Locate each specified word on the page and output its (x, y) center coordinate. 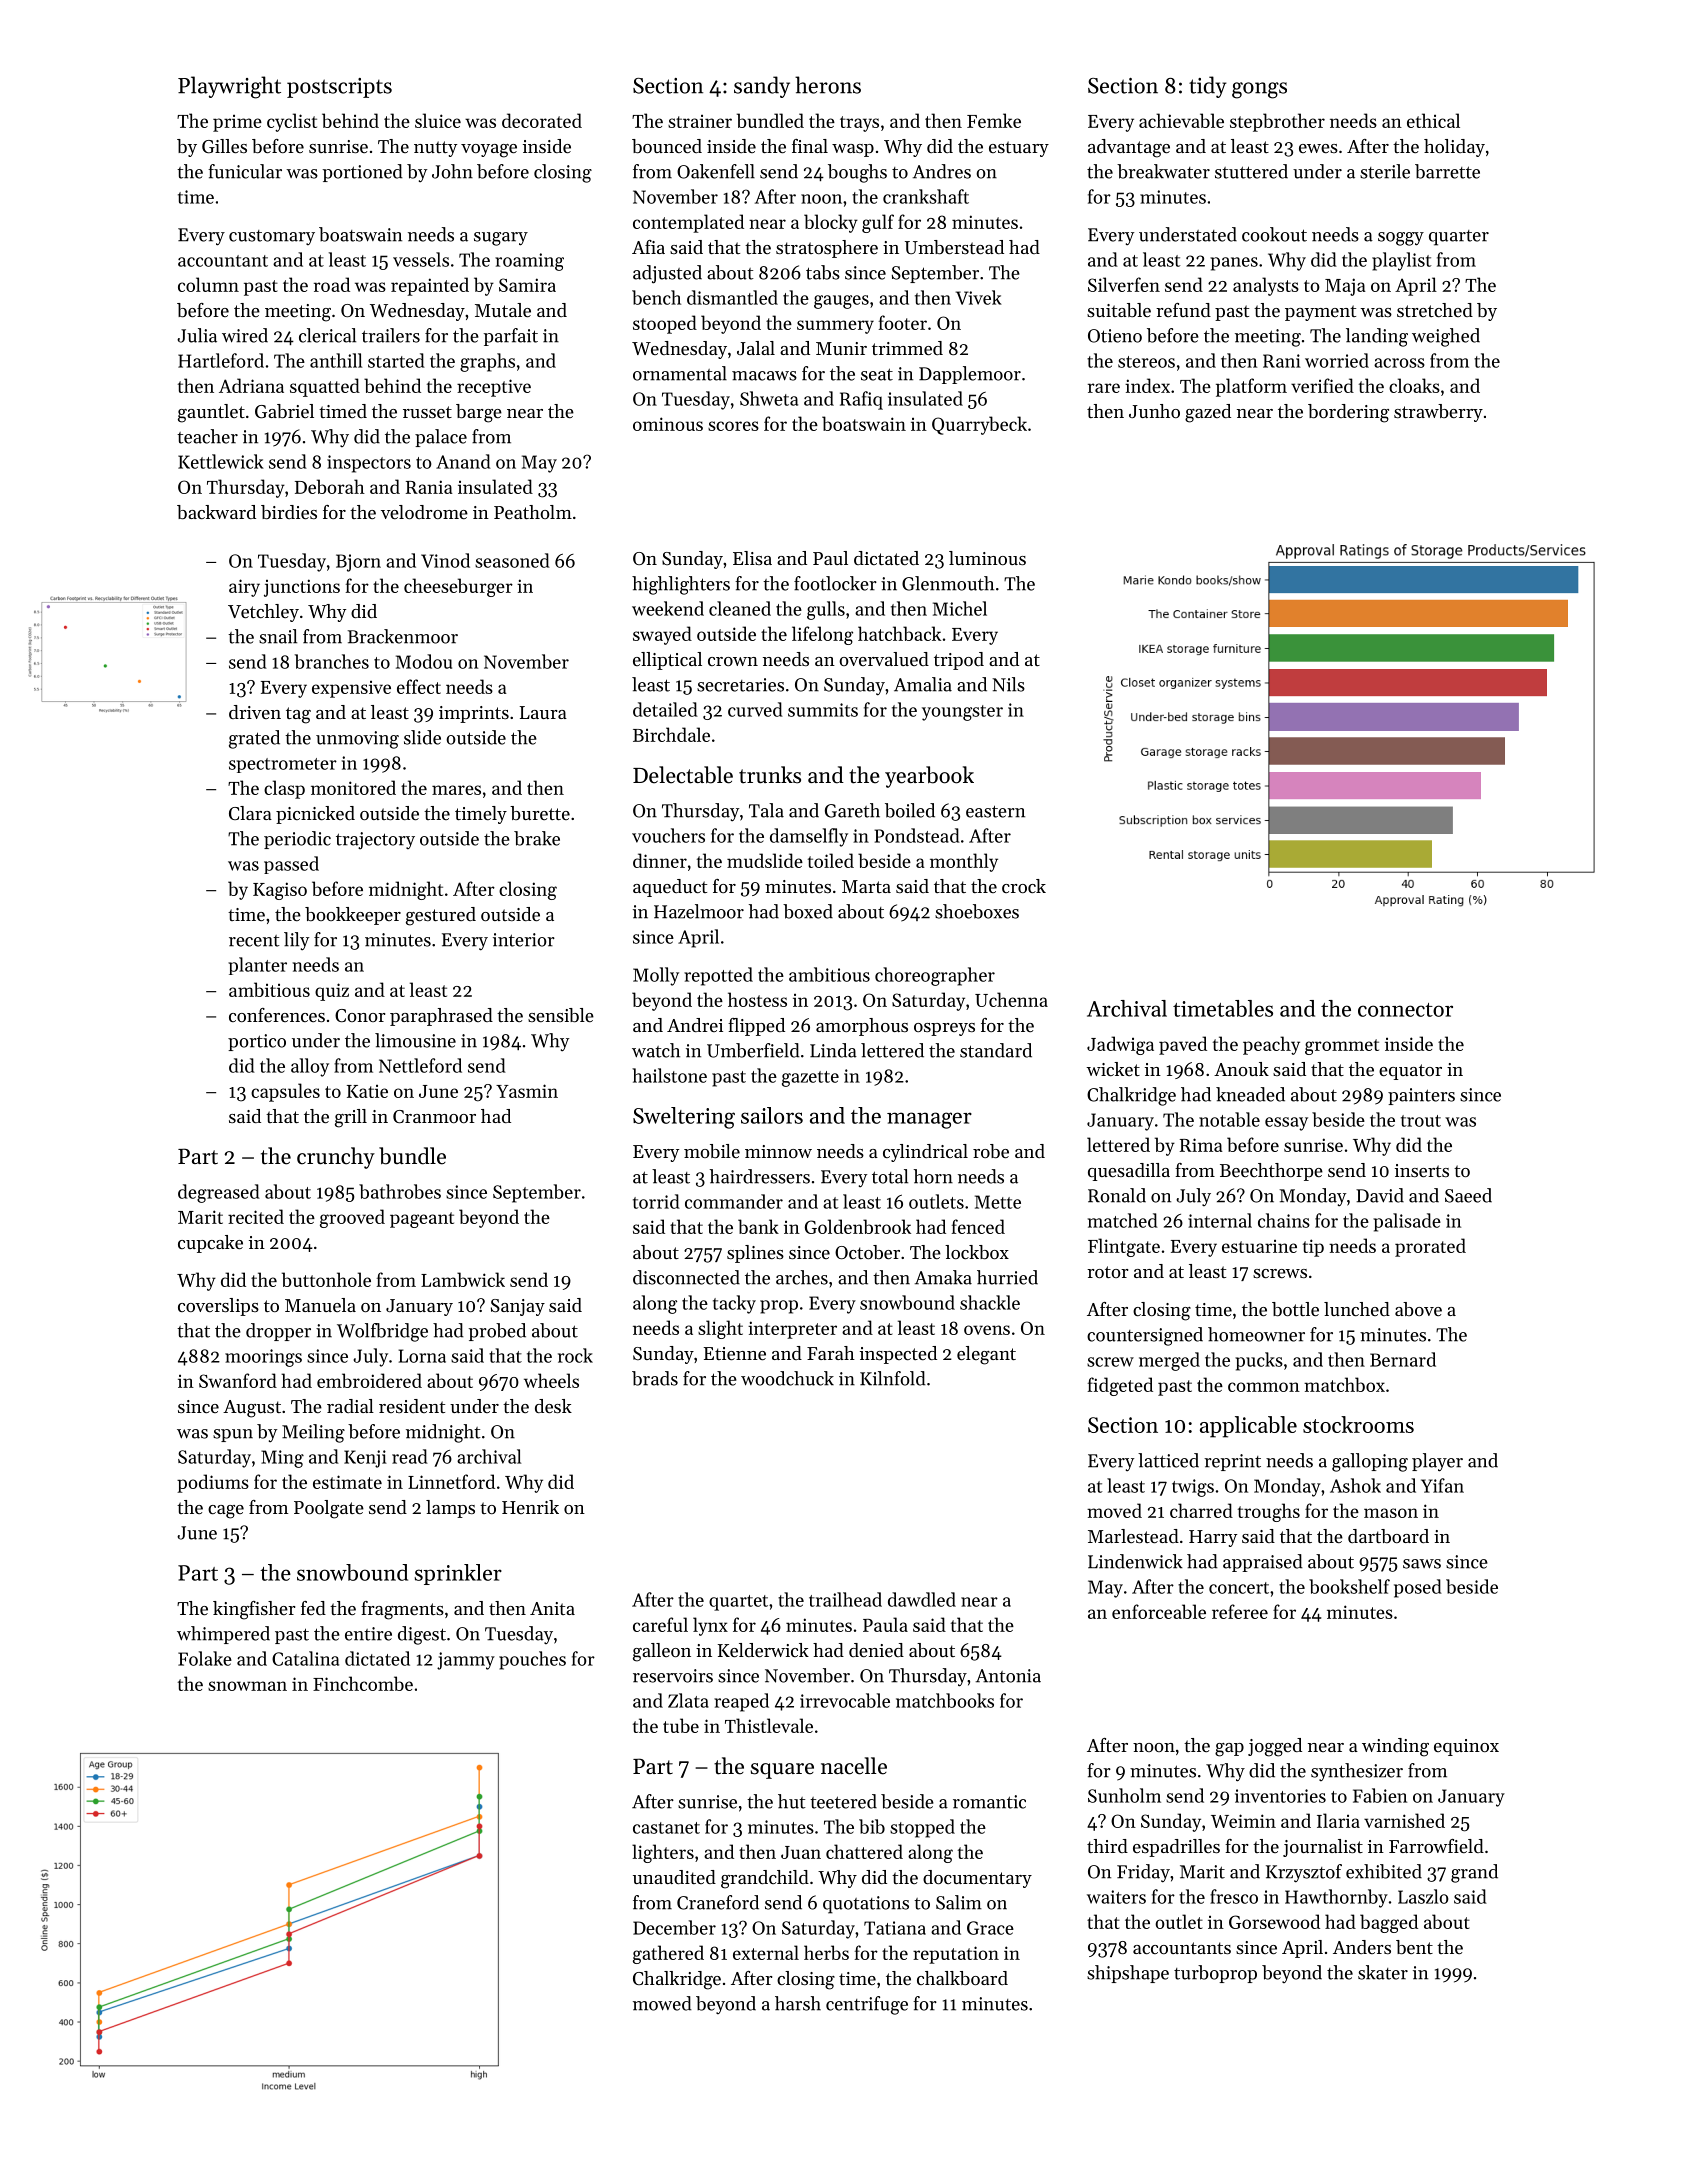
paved (1183, 1045)
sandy (762, 87)
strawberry (1438, 413)
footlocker (835, 583)
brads (655, 1378)
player (1437, 1462)
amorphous (862, 1027)
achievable (1181, 120)
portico (257, 1042)
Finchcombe (363, 1683)
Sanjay (518, 1307)
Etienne (735, 1353)
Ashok (1355, 1485)
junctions (302, 588)
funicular (245, 171)
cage (226, 1512)
